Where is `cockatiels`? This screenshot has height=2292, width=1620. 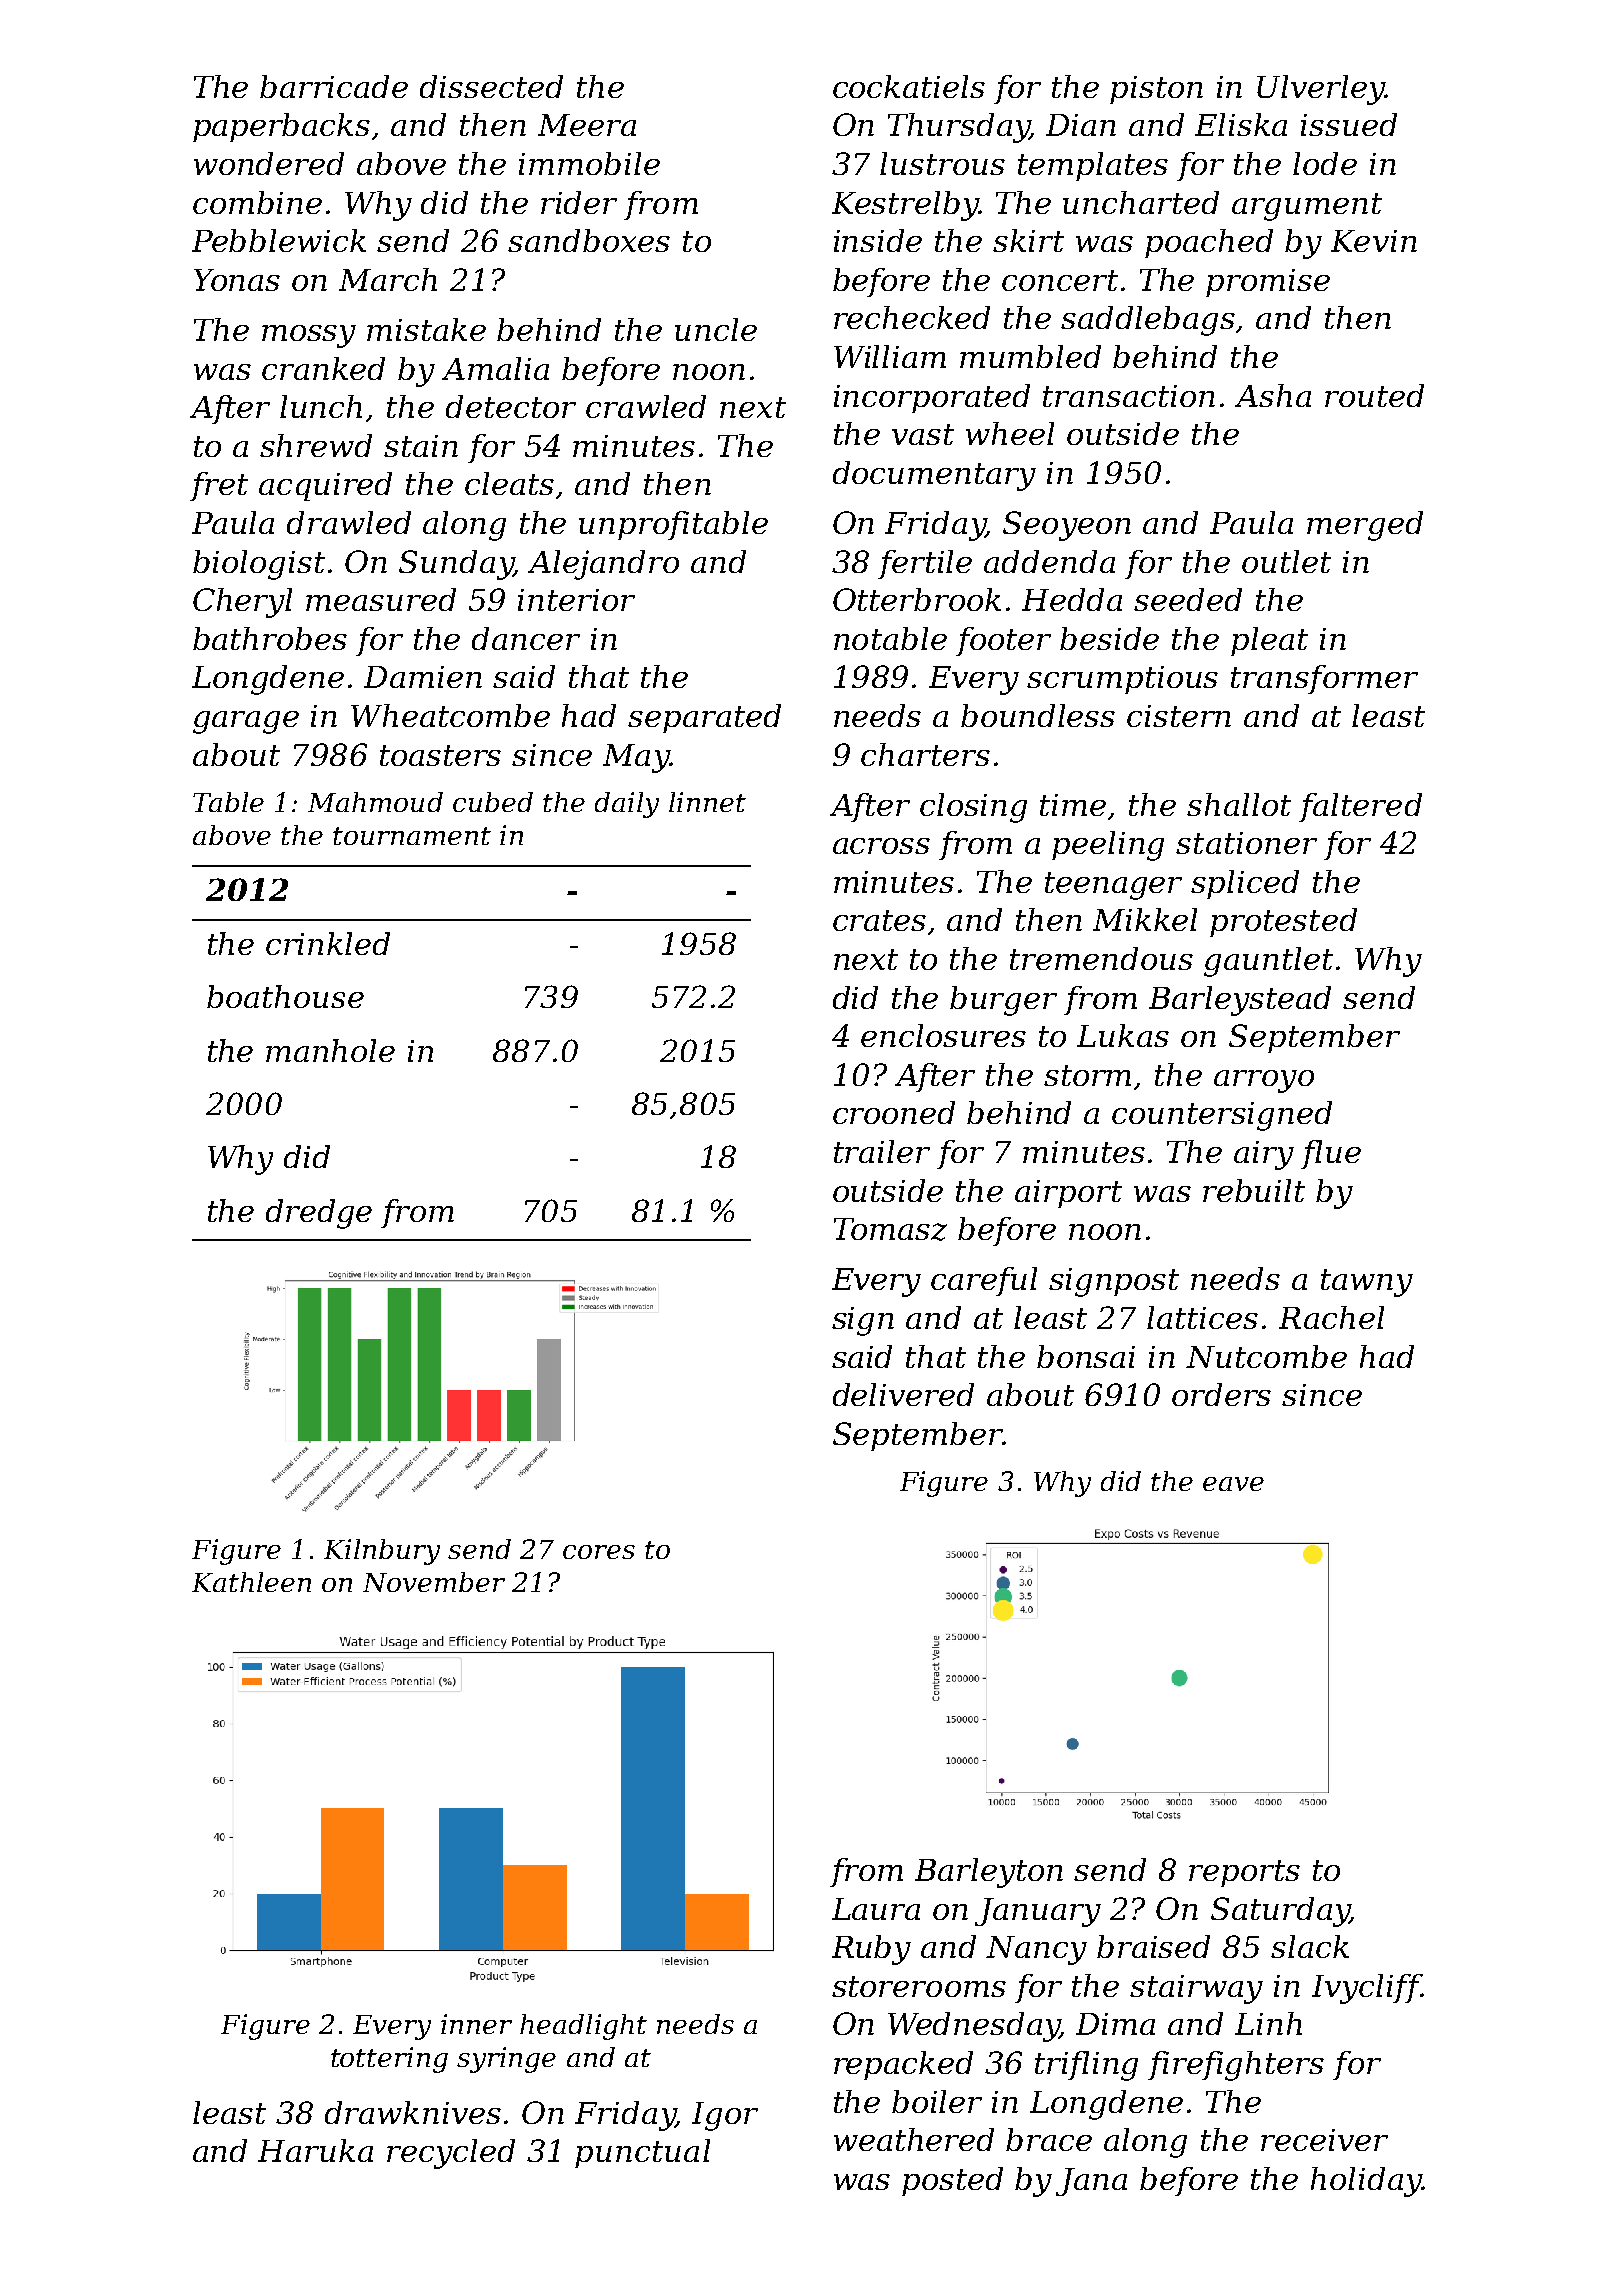
cockatiels is located at coordinates (909, 86).
